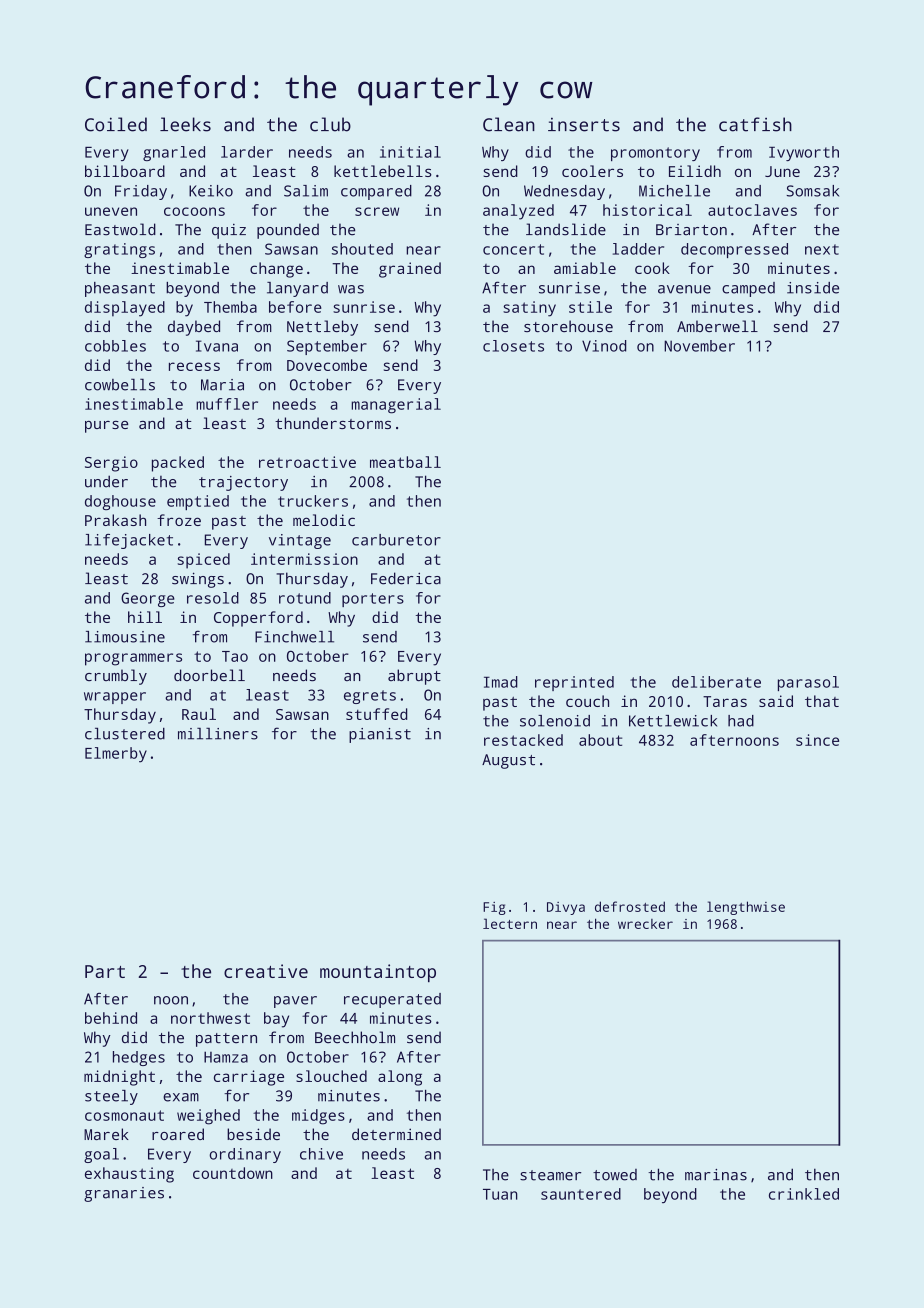 The image size is (924, 1308). What do you see at coordinates (550, 1175) in the screenshot?
I see `steamer` at bounding box center [550, 1175].
